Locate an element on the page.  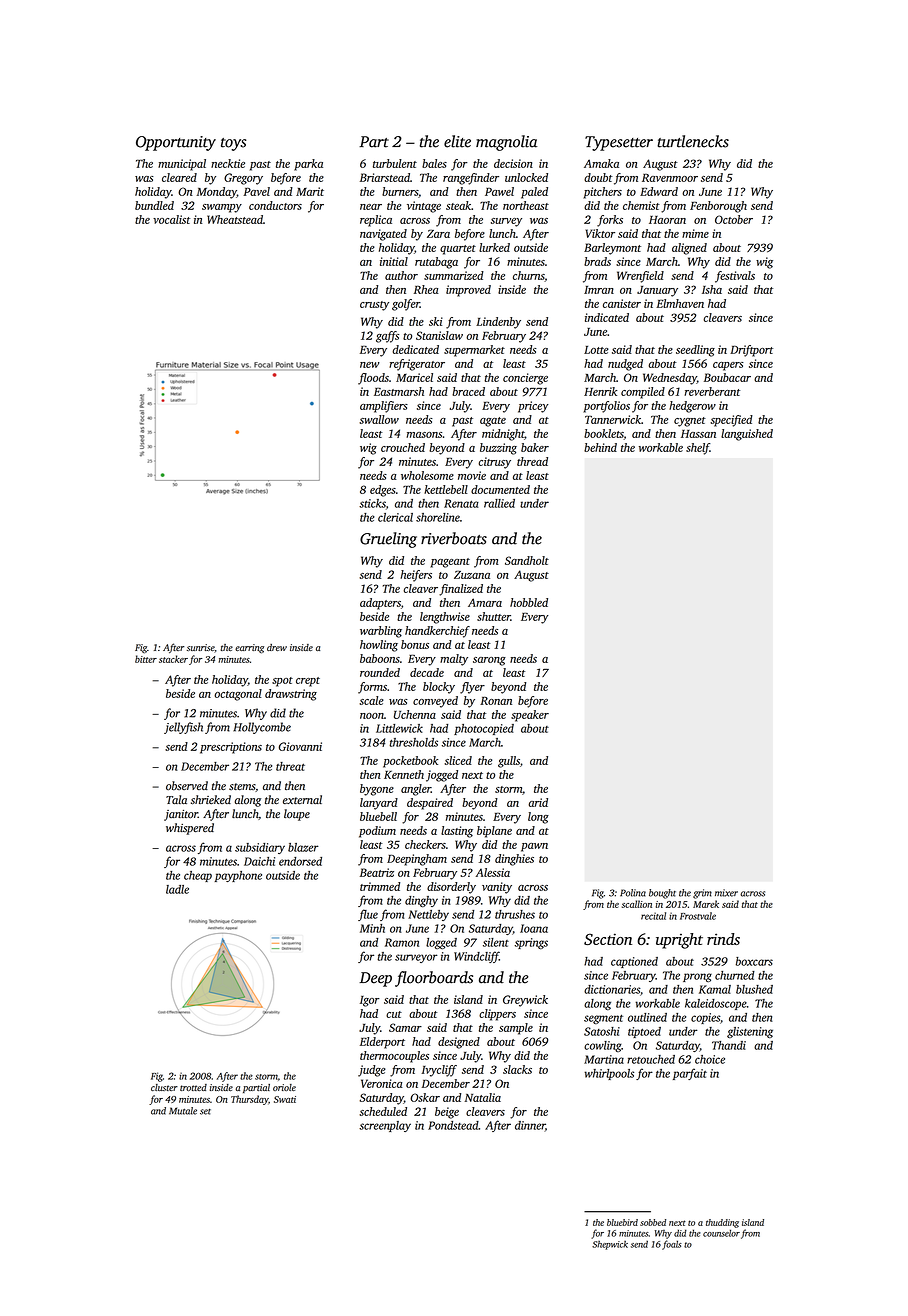
toys is located at coordinates (233, 144).
